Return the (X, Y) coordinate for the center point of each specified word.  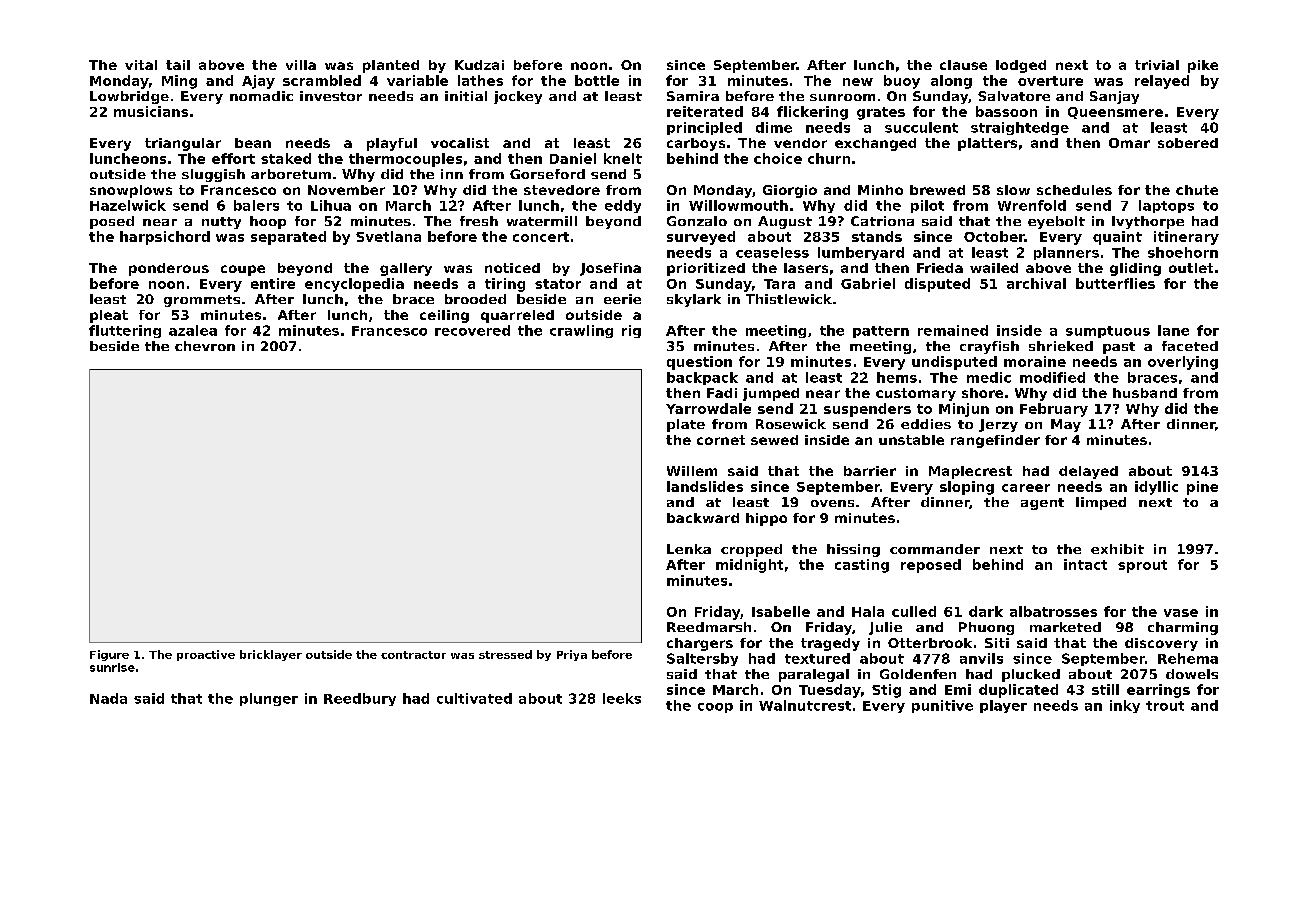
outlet (1191, 268)
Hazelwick (128, 205)
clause (963, 65)
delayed (1088, 472)
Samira (693, 96)
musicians (151, 111)
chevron (205, 346)
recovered (472, 330)
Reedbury (360, 699)
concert (541, 237)
